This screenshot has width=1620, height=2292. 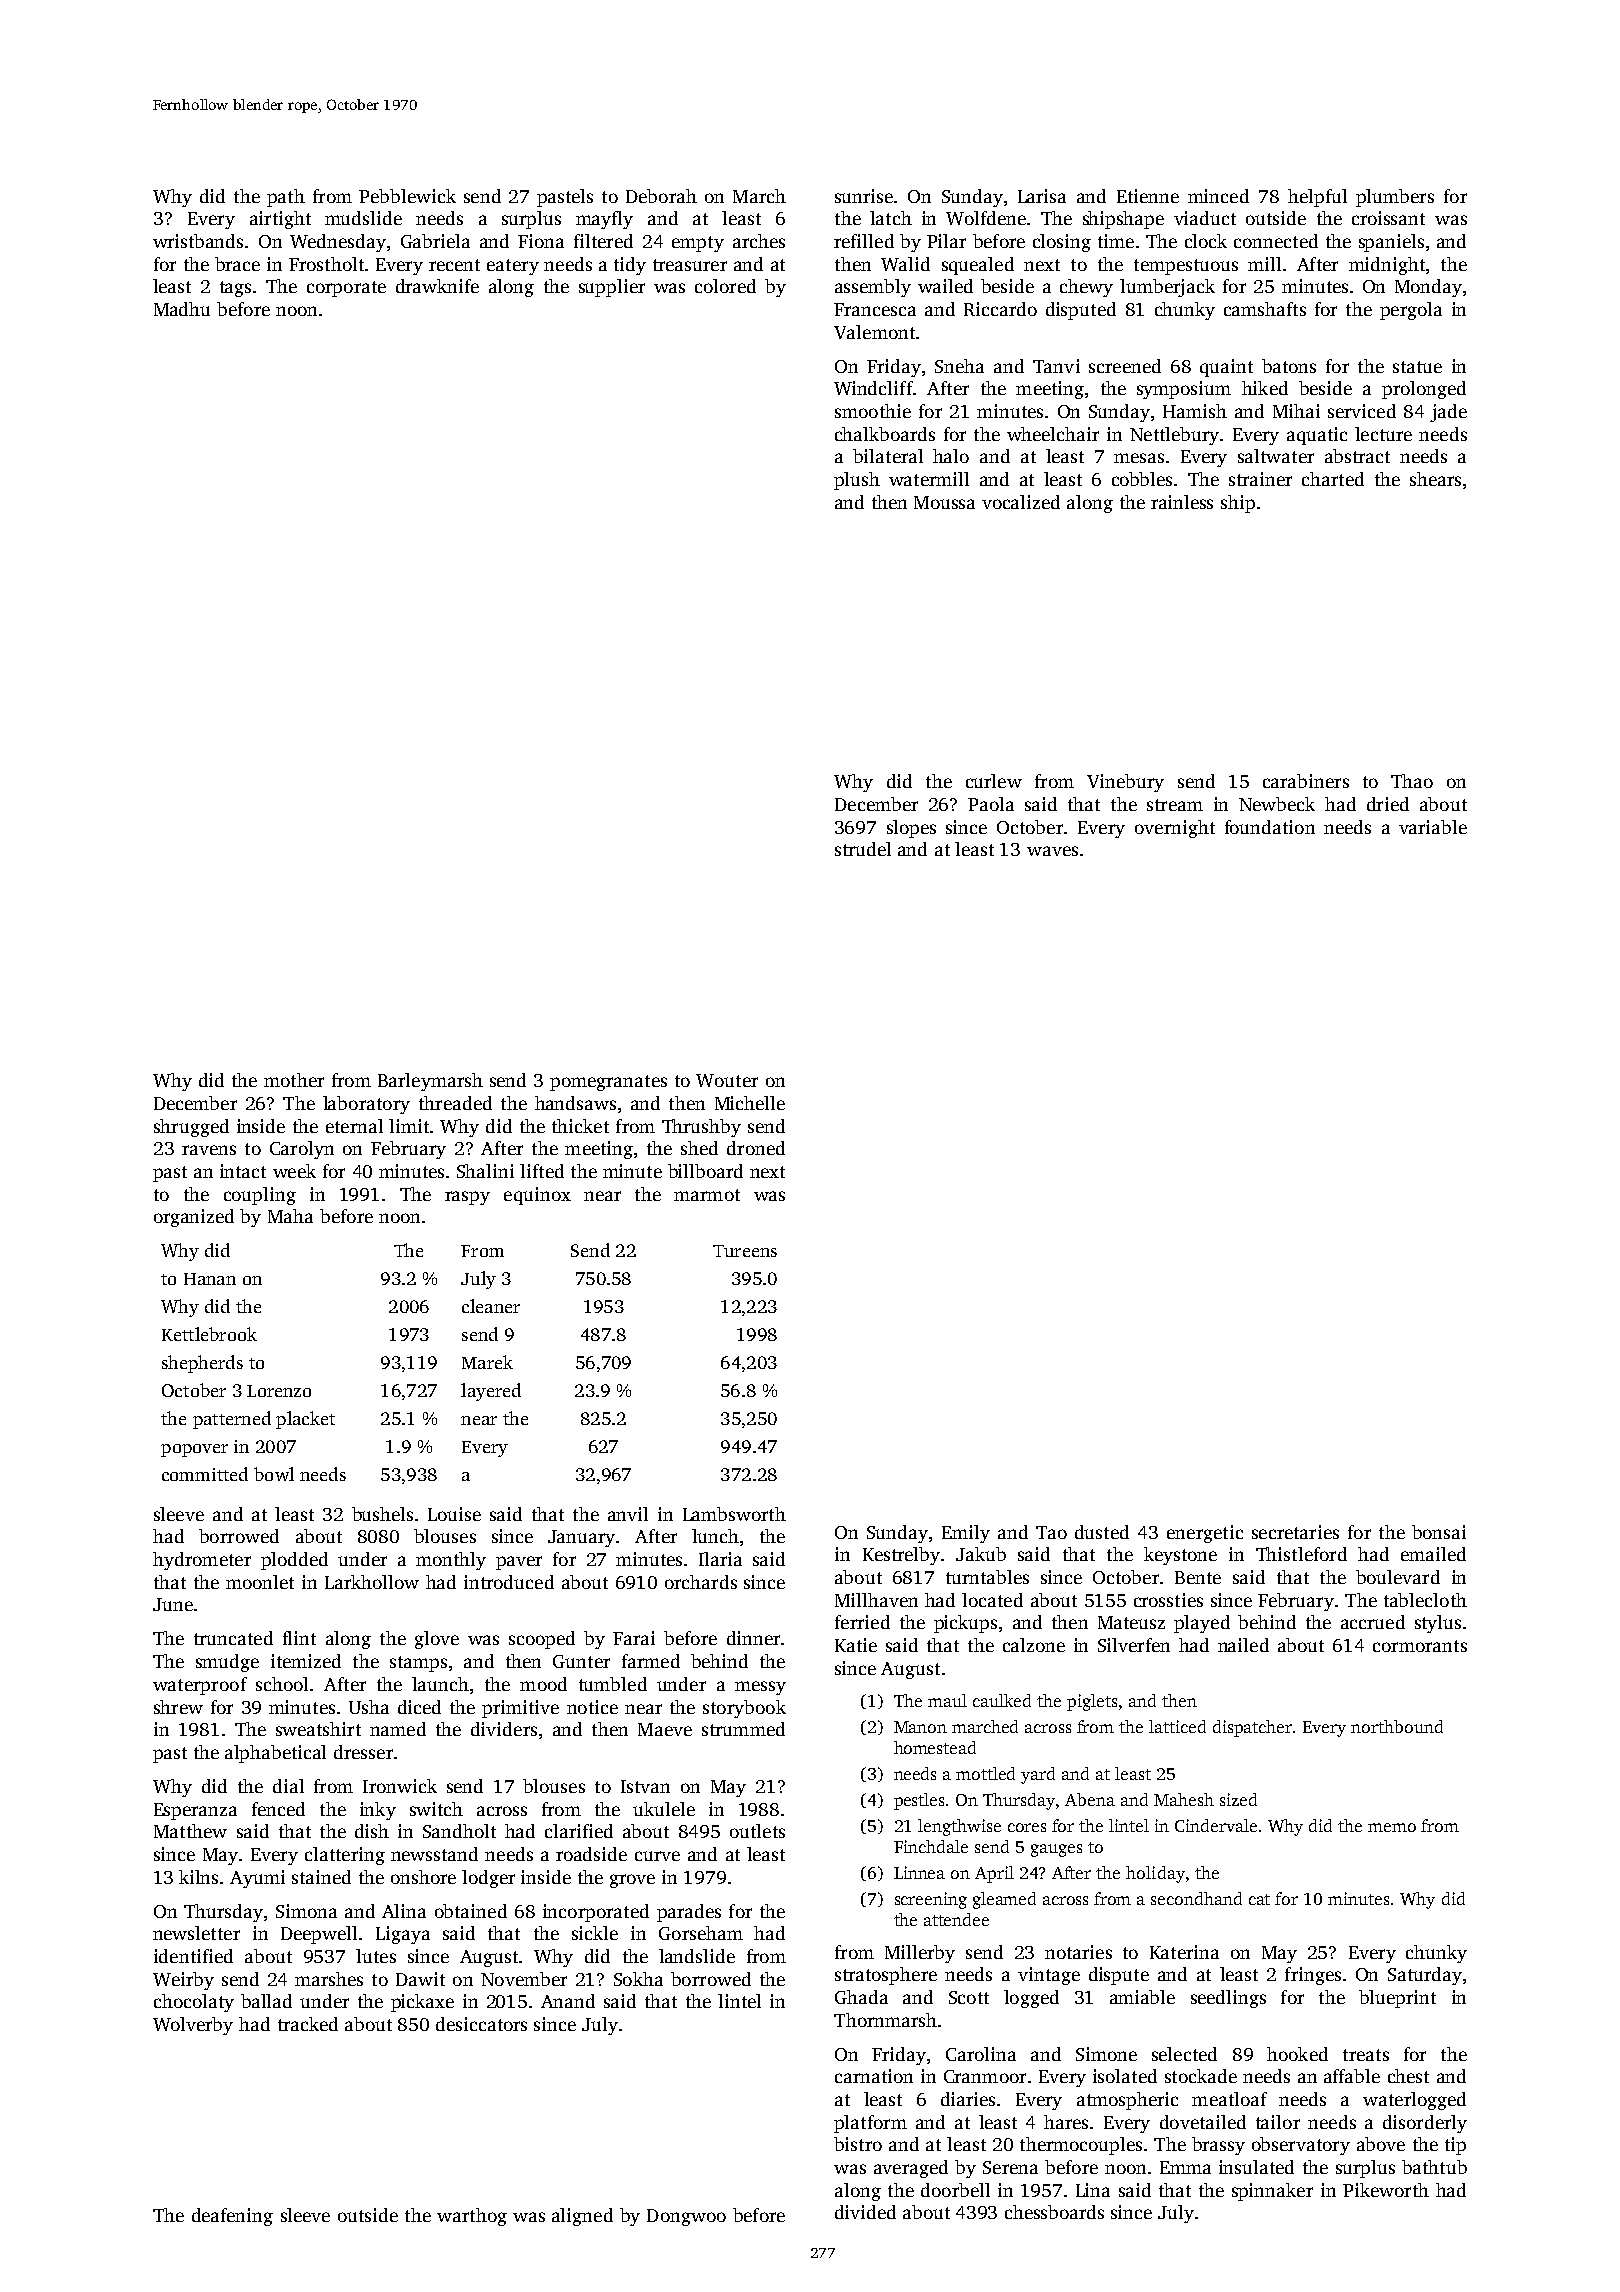 I want to click on variable, so click(x=1433, y=827).
